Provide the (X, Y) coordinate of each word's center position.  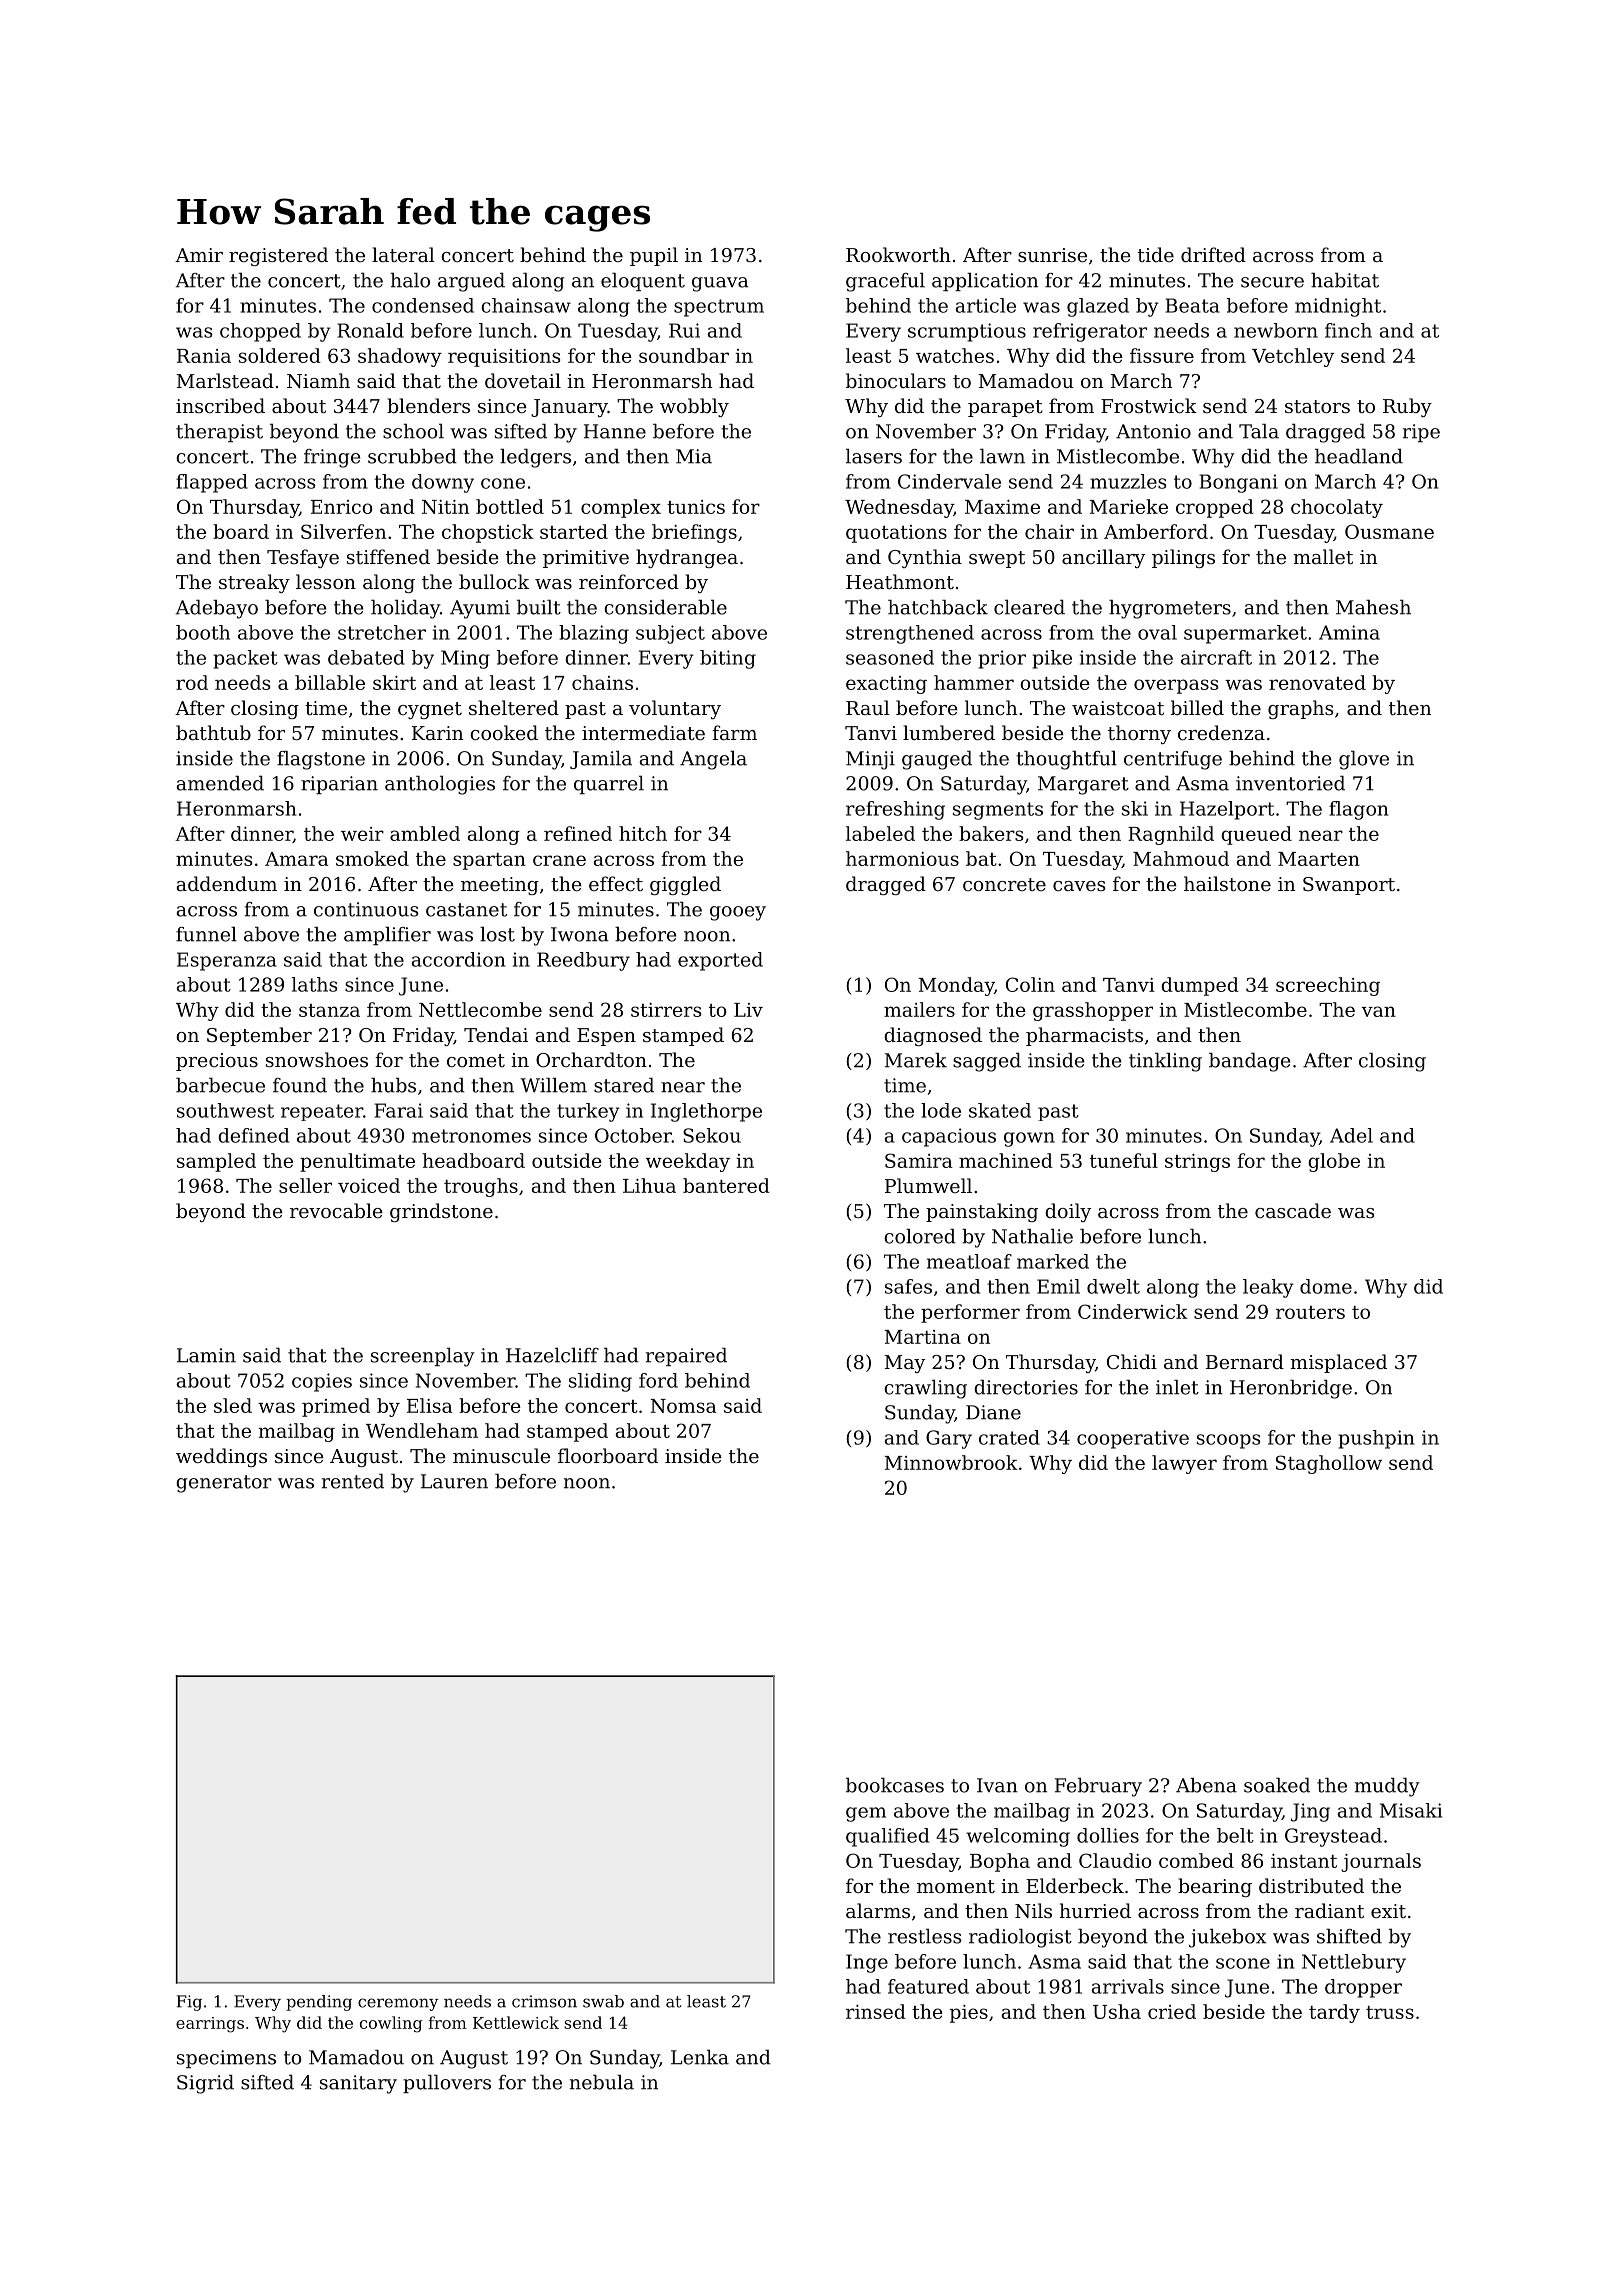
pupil (654, 256)
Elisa (429, 1405)
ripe (1421, 433)
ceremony (398, 2004)
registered (278, 256)
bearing (1215, 1887)
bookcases (895, 1785)
